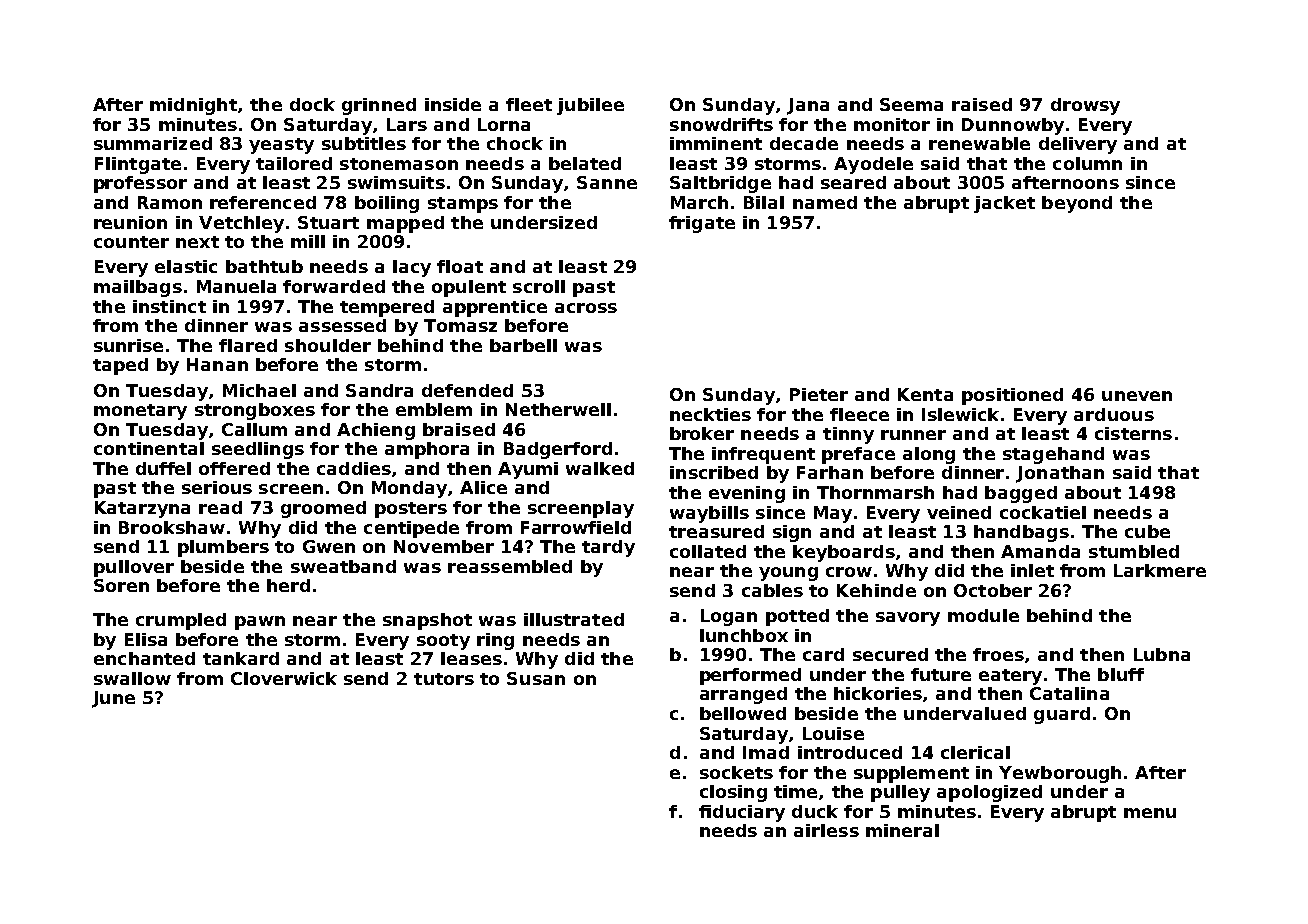 This page has height=924, width=1308. I want to click on Gwen, so click(329, 546).
